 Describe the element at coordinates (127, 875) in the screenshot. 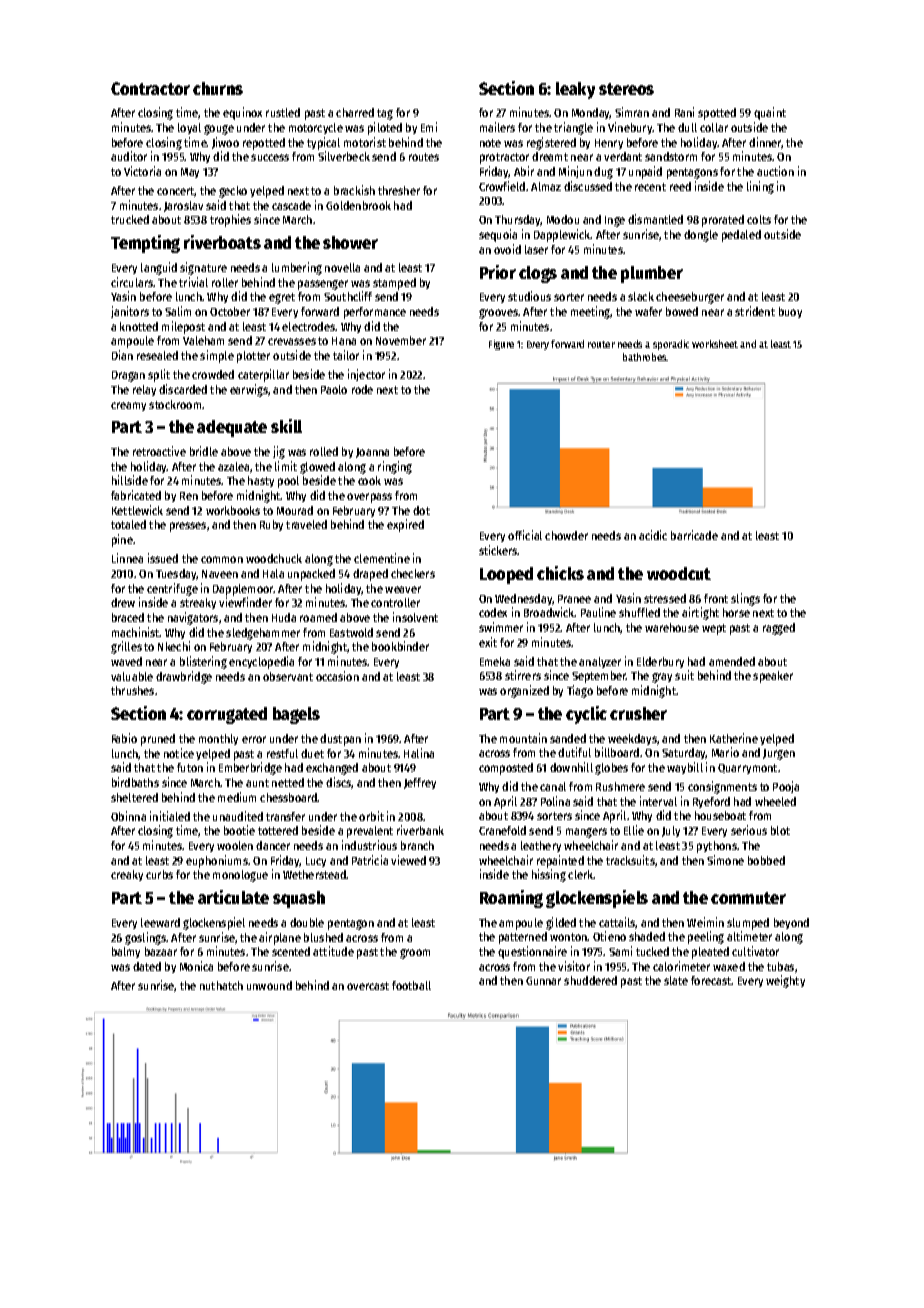

I see `creaky` at that location.
